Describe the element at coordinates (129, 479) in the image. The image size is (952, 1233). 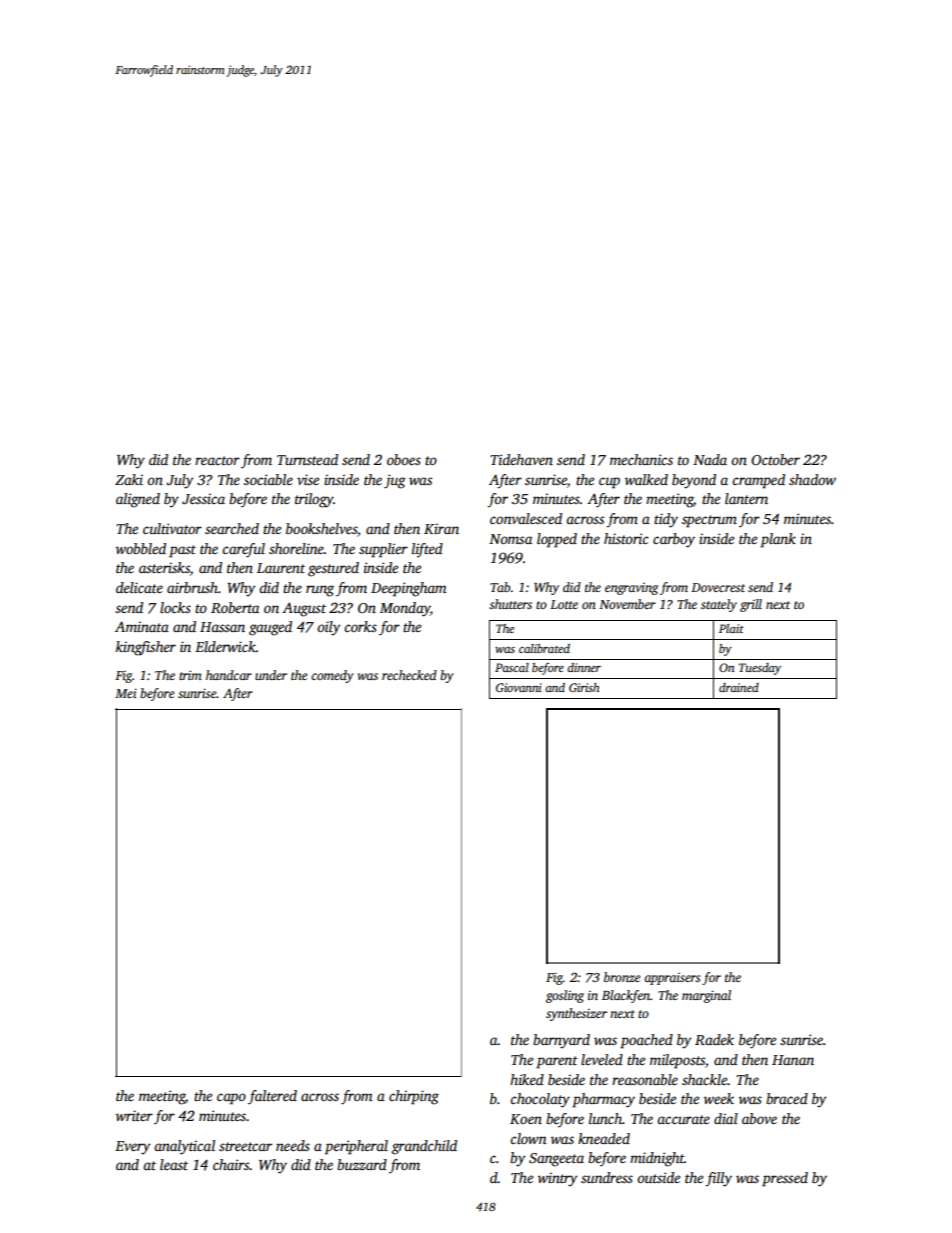
I see `Zaki` at that location.
